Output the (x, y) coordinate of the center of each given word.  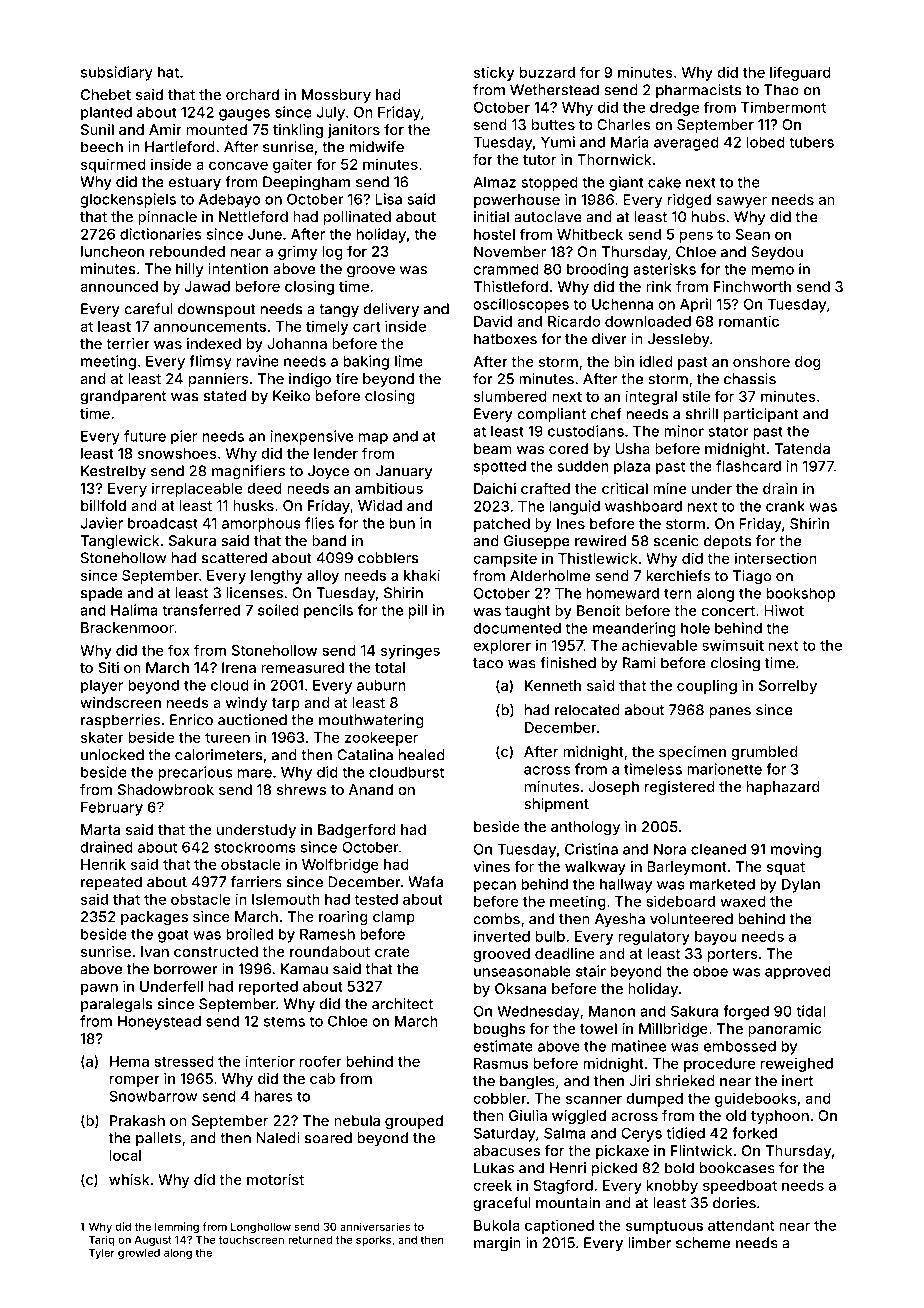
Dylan (801, 885)
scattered (234, 558)
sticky (494, 73)
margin (497, 1244)
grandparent (123, 397)
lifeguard (800, 73)
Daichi (495, 488)
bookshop (800, 594)
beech (102, 147)
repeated (111, 883)
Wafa (425, 882)
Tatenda (802, 448)
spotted (500, 467)
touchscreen (251, 1239)
